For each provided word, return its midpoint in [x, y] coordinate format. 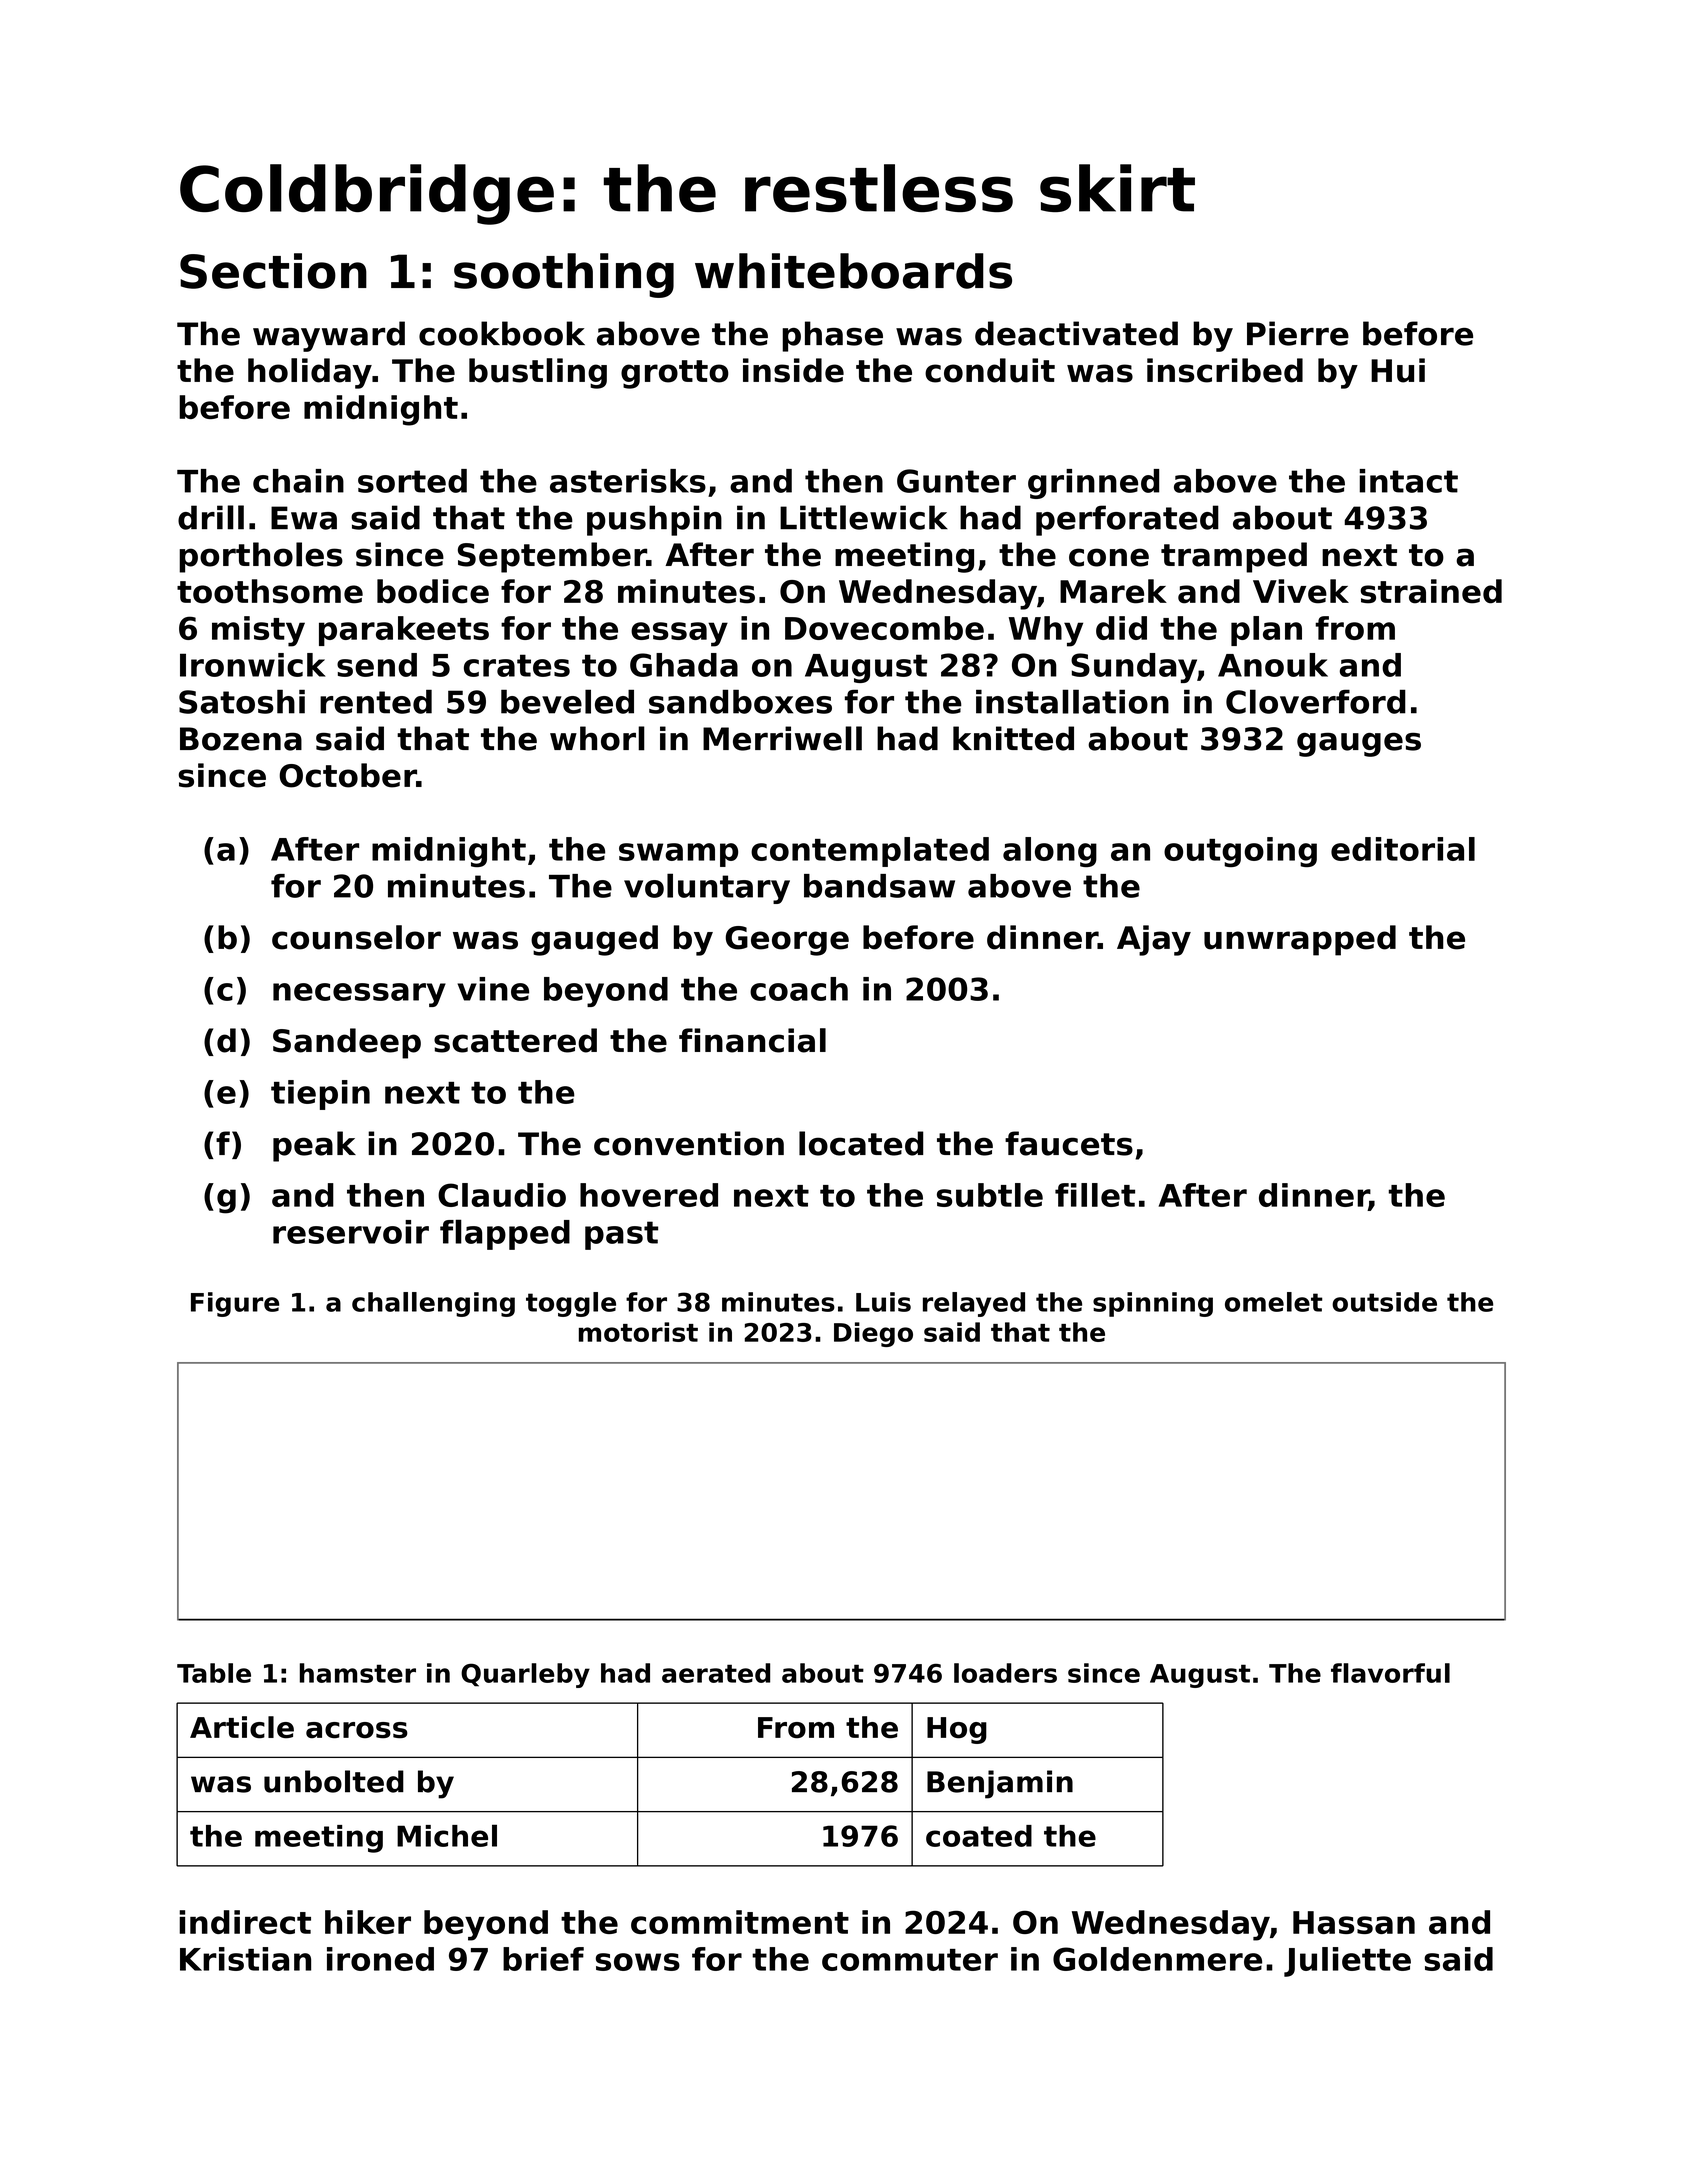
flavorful [1390, 1673]
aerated [716, 1673]
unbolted [334, 1781]
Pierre [1298, 333]
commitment [740, 1922]
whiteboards [853, 271]
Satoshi [242, 702]
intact [1408, 481]
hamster [358, 1673]
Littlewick [864, 517]
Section [273, 271]
